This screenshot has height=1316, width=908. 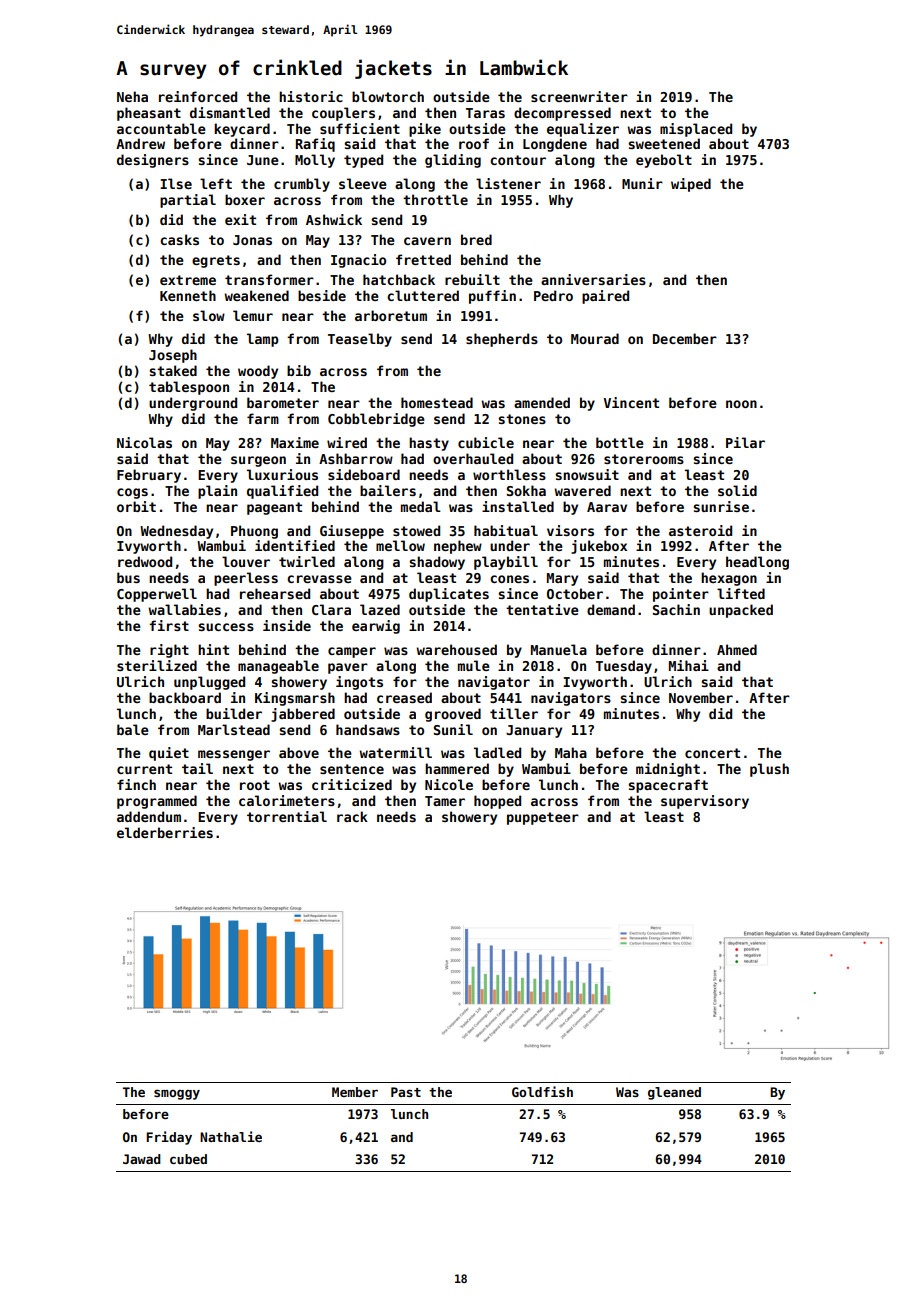 What do you see at coordinates (542, 1091) in the screenshot?
I see `Goldfish` at bounding box center [542, 1091].
